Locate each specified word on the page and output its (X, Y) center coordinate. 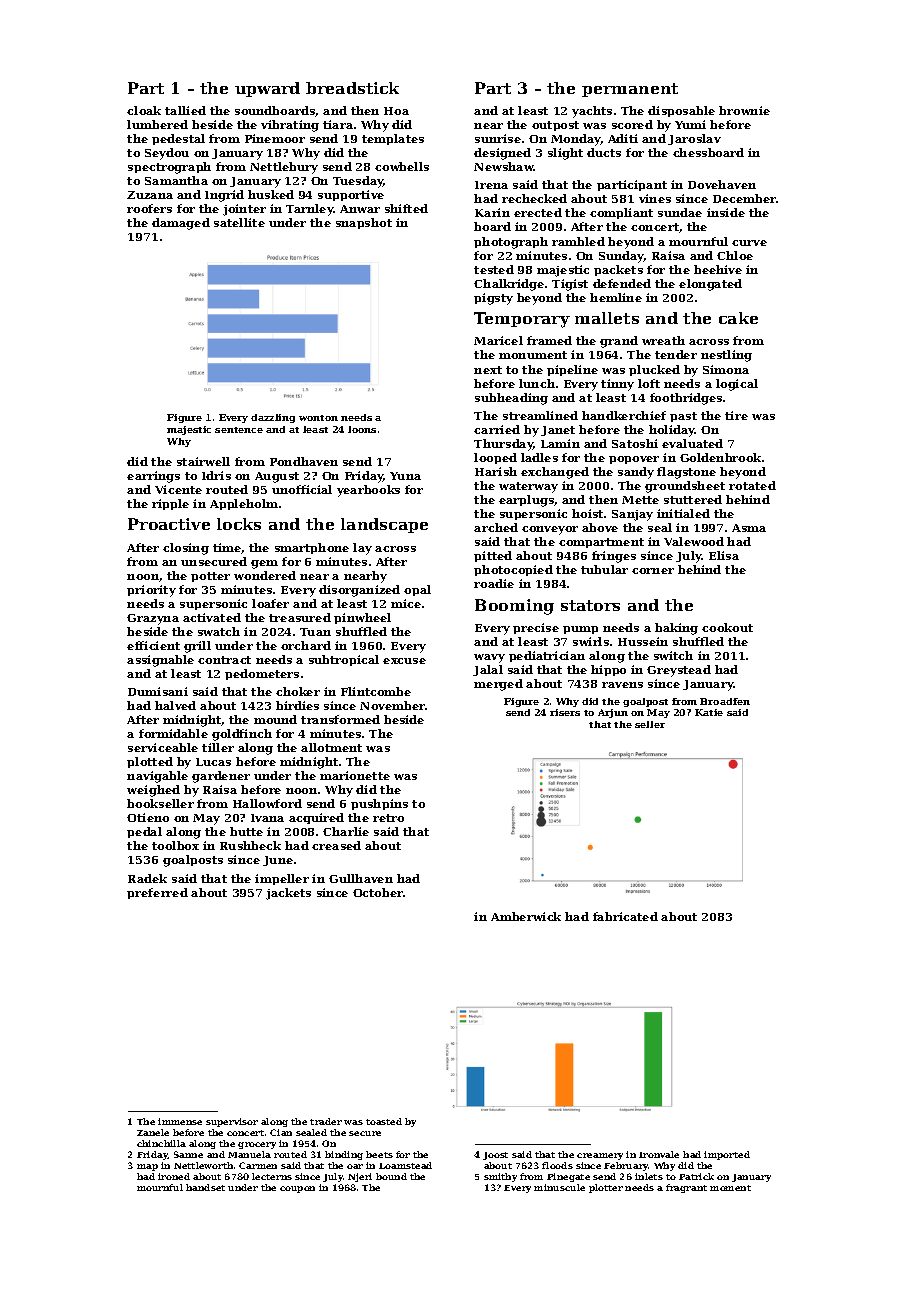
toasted (384, 1121)
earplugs (526, 501)
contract (224, 660)
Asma (749, 528)
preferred (157, 893)
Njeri (360, 1177)
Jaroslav (694, 139)
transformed (340, 719)
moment (730, 1188)
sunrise (498, 138)
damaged (181, 224)
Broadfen (725, 701)
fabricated (625, 916)
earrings (153, 477)
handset (205, 1187)
